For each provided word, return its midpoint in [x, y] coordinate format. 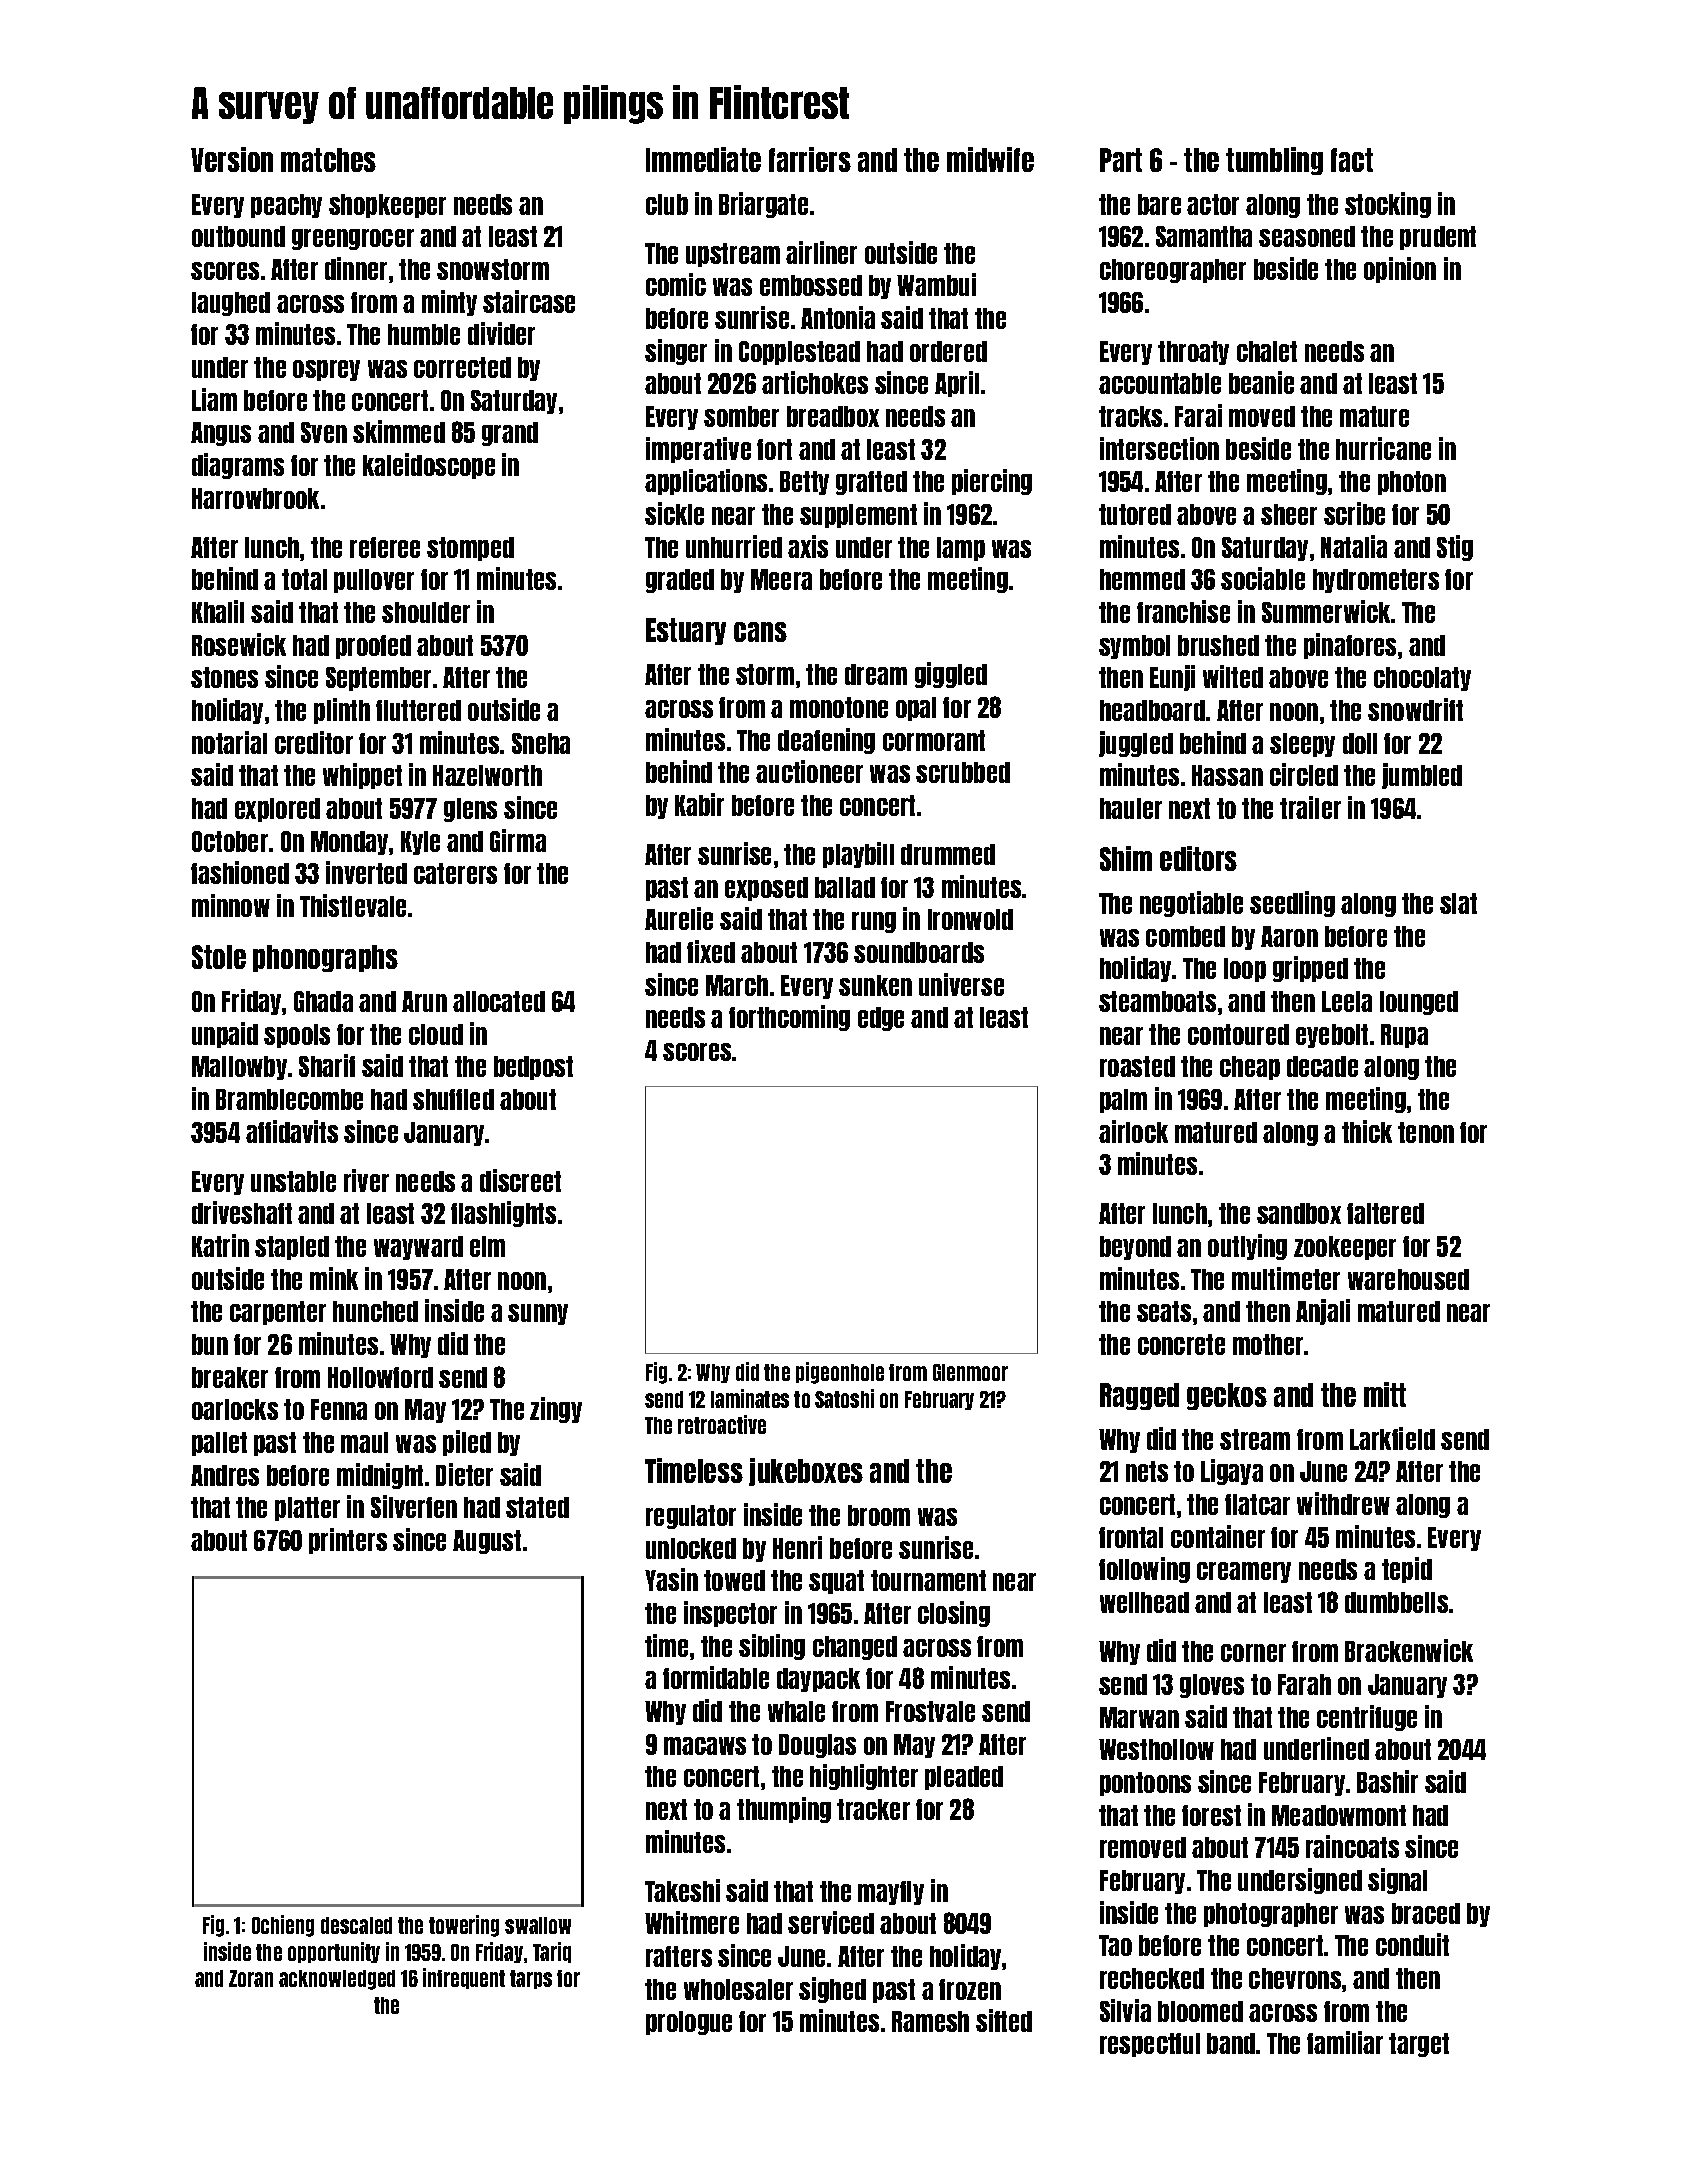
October [230, 841]
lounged [1419, 1003]
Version [232, 159]
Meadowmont [1339, 1815]
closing [954, 1614]
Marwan [1139, 1717]
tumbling [1274, 161]
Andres [225, 1475]
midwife [990, 159]
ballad [845, 887]
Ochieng [283, 1926]
